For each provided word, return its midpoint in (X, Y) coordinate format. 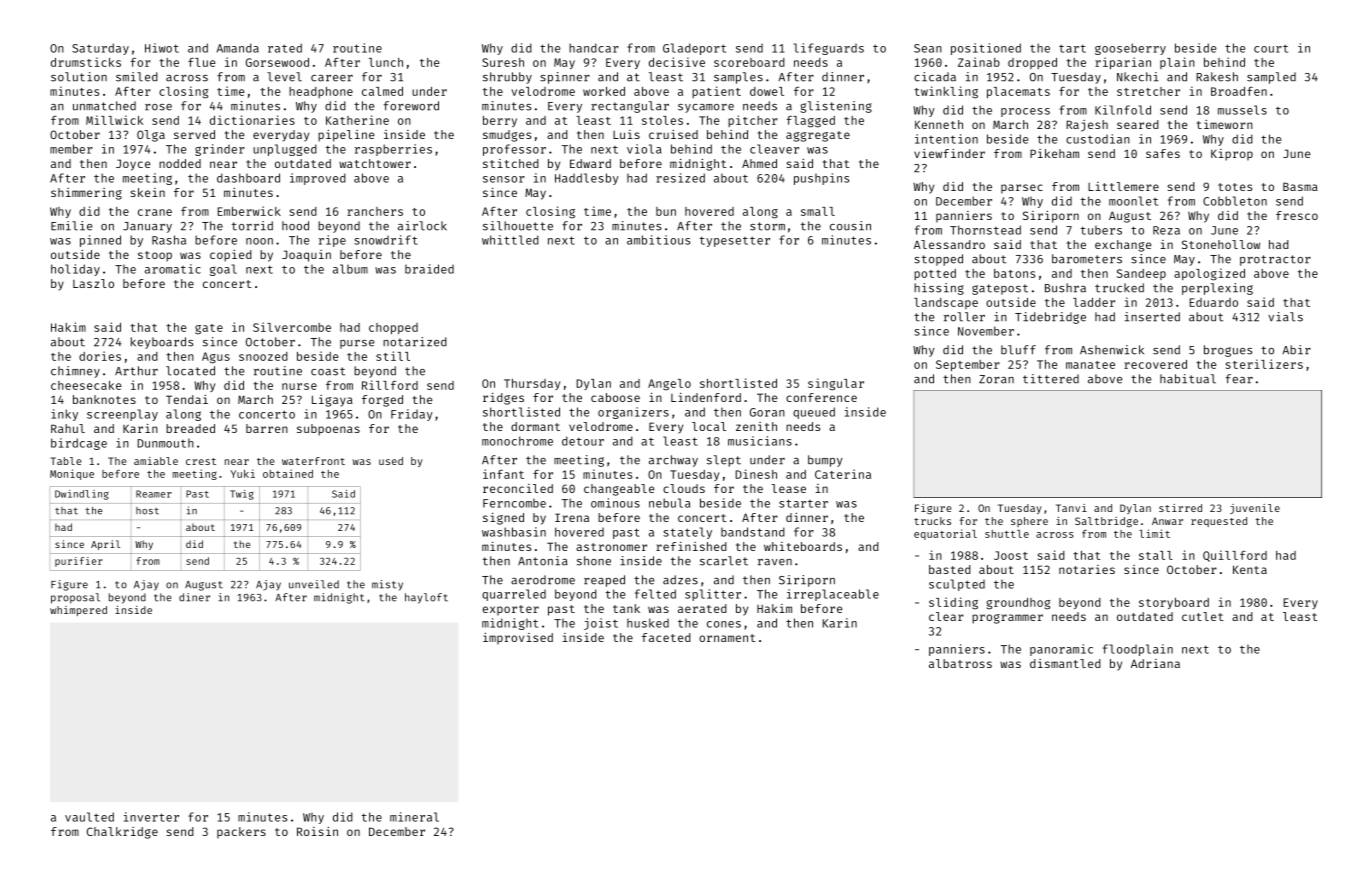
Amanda (238, 48)
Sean (928, 48)
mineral (414, 817)
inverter (151, 817)
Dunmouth (165, 443)
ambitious (658, 240)
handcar (594, 48)
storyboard (1174, 603)
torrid (252, 226)
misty (387, 585)
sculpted (957, 585)
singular (836, 384)
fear (1239, 379)
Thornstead (985, 230)
